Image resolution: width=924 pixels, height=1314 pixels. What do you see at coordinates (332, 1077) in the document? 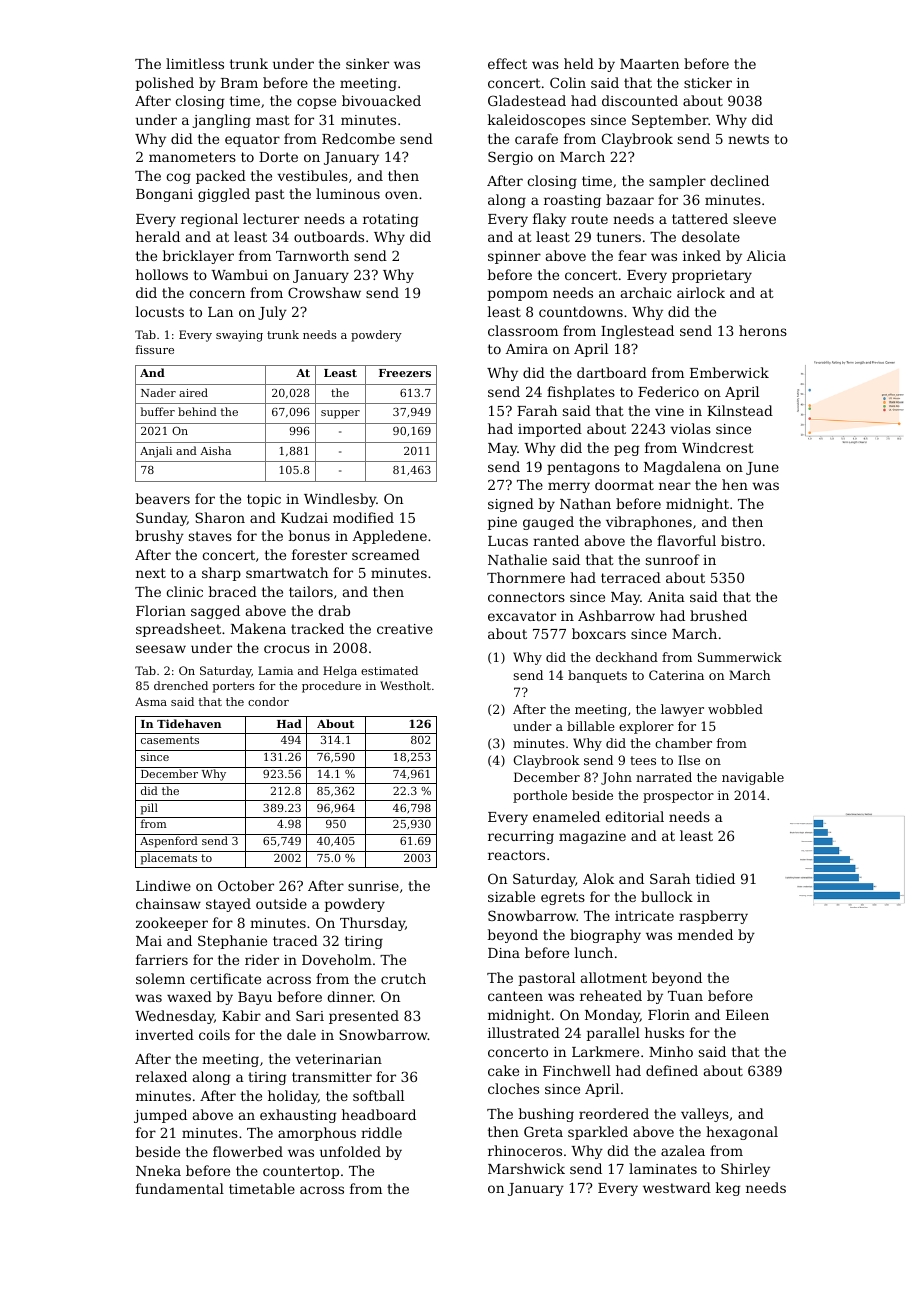
I see `transmitter` at bounding box center [332, 1077].
